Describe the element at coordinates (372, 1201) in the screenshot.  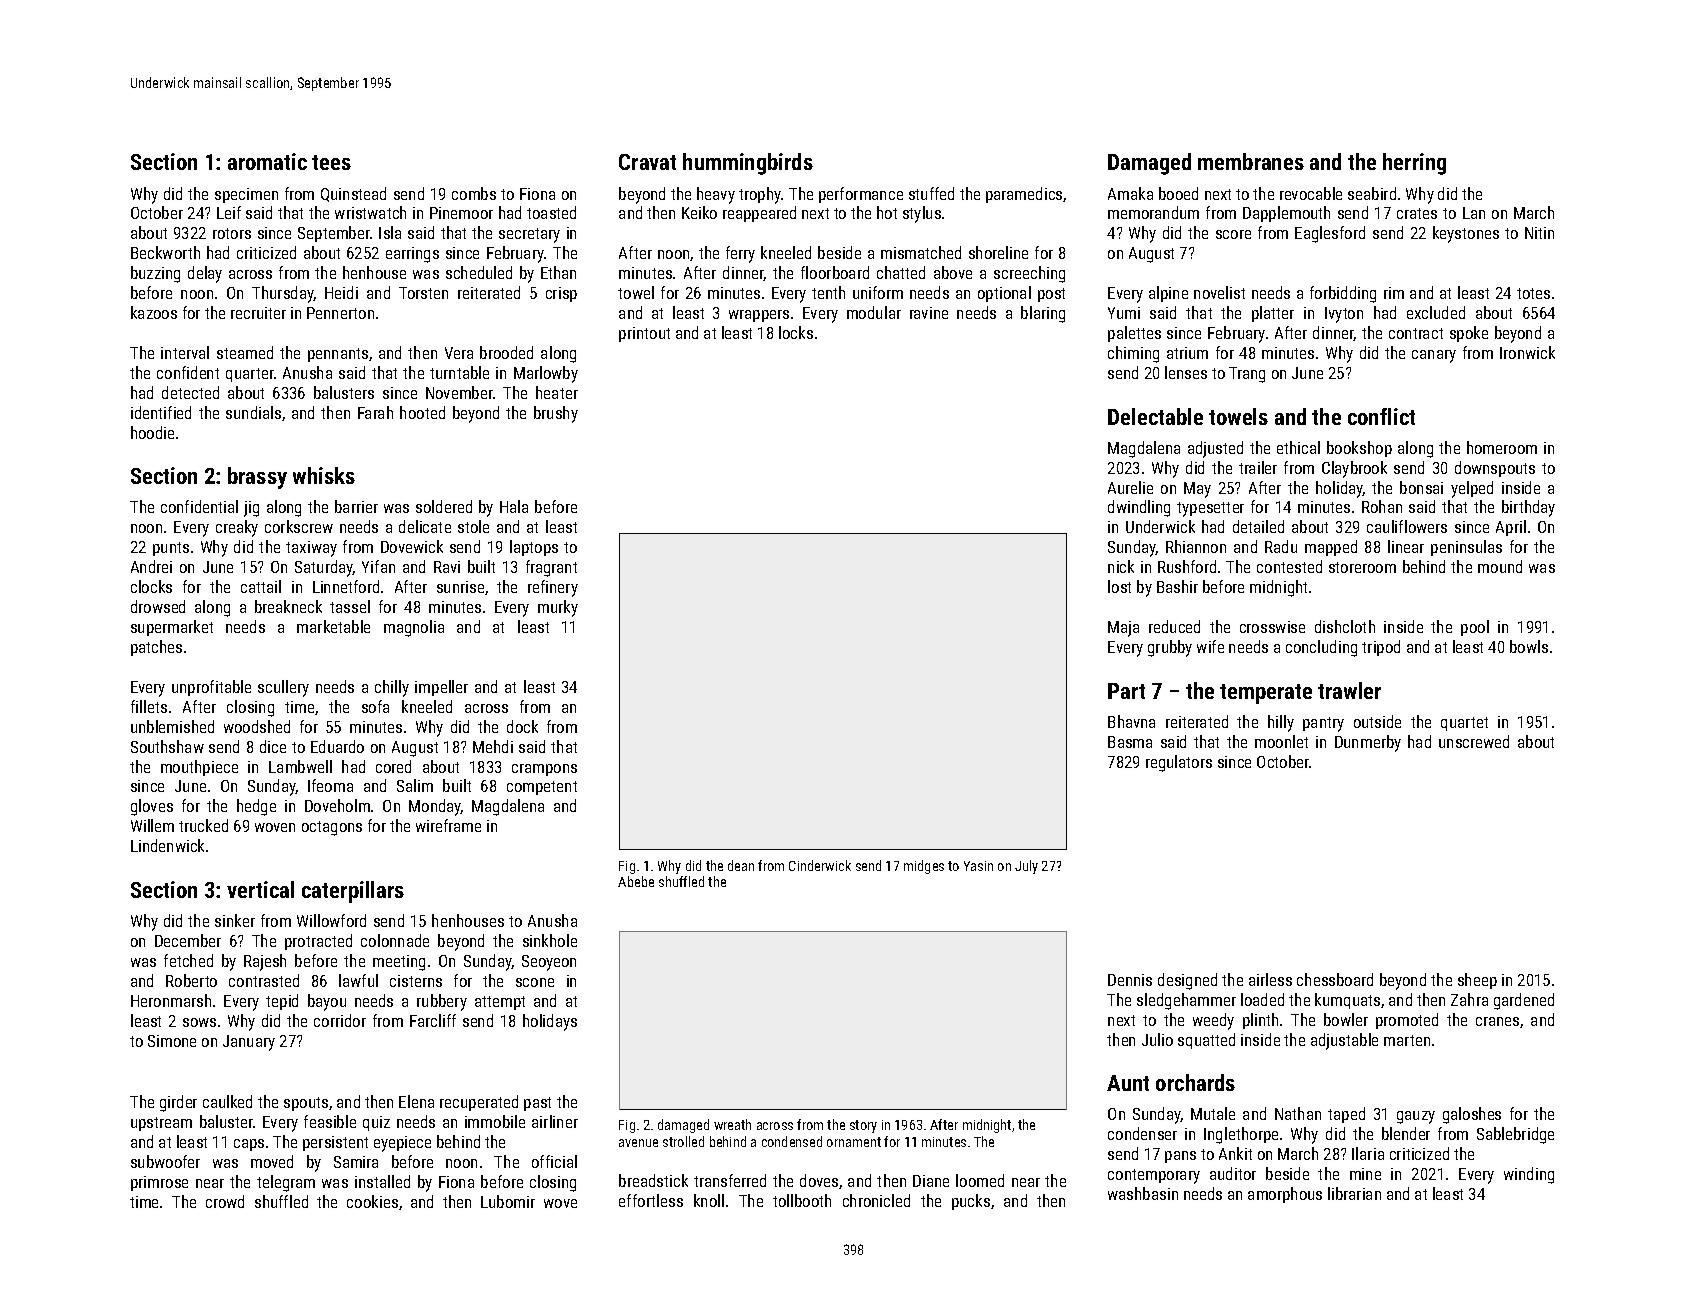
I see `cookies` at that location.
